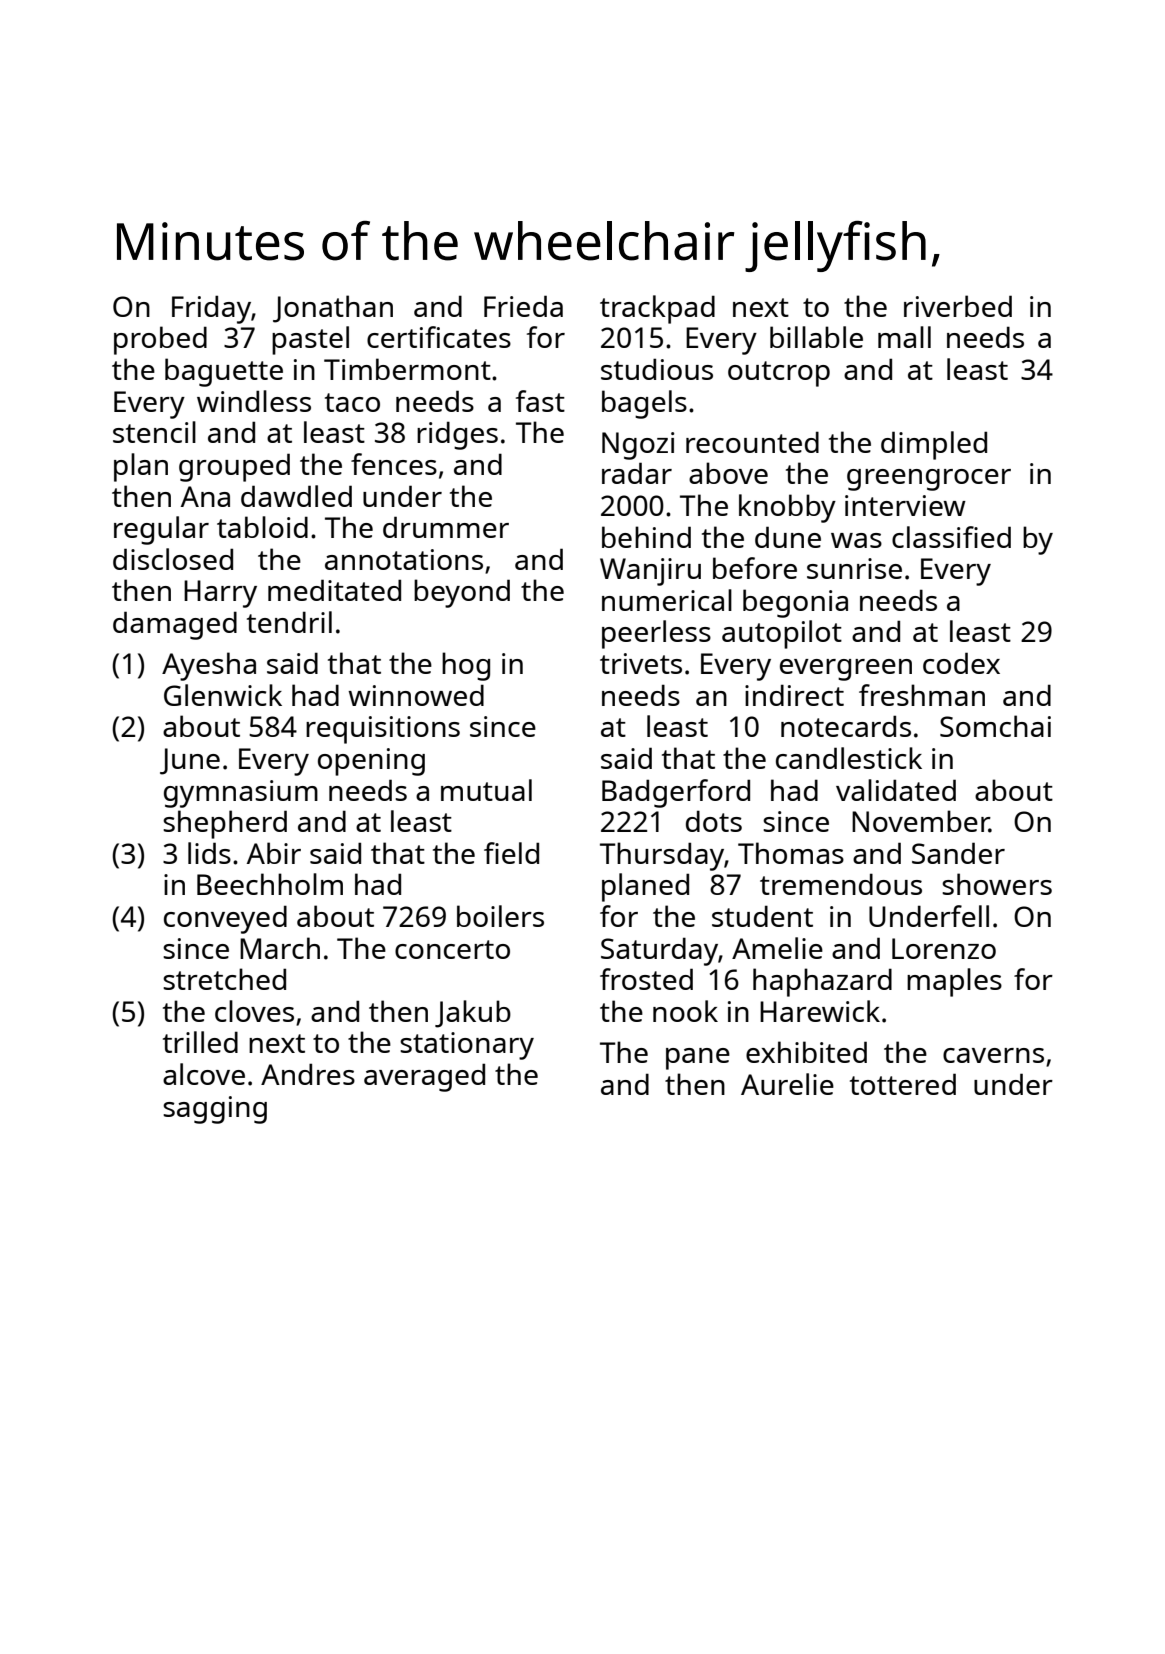 This page has width=1165, height=1654. What do you see at coordinates (416, 695) in the page?
I see `winnowed` at bounding box center [416, 695].
